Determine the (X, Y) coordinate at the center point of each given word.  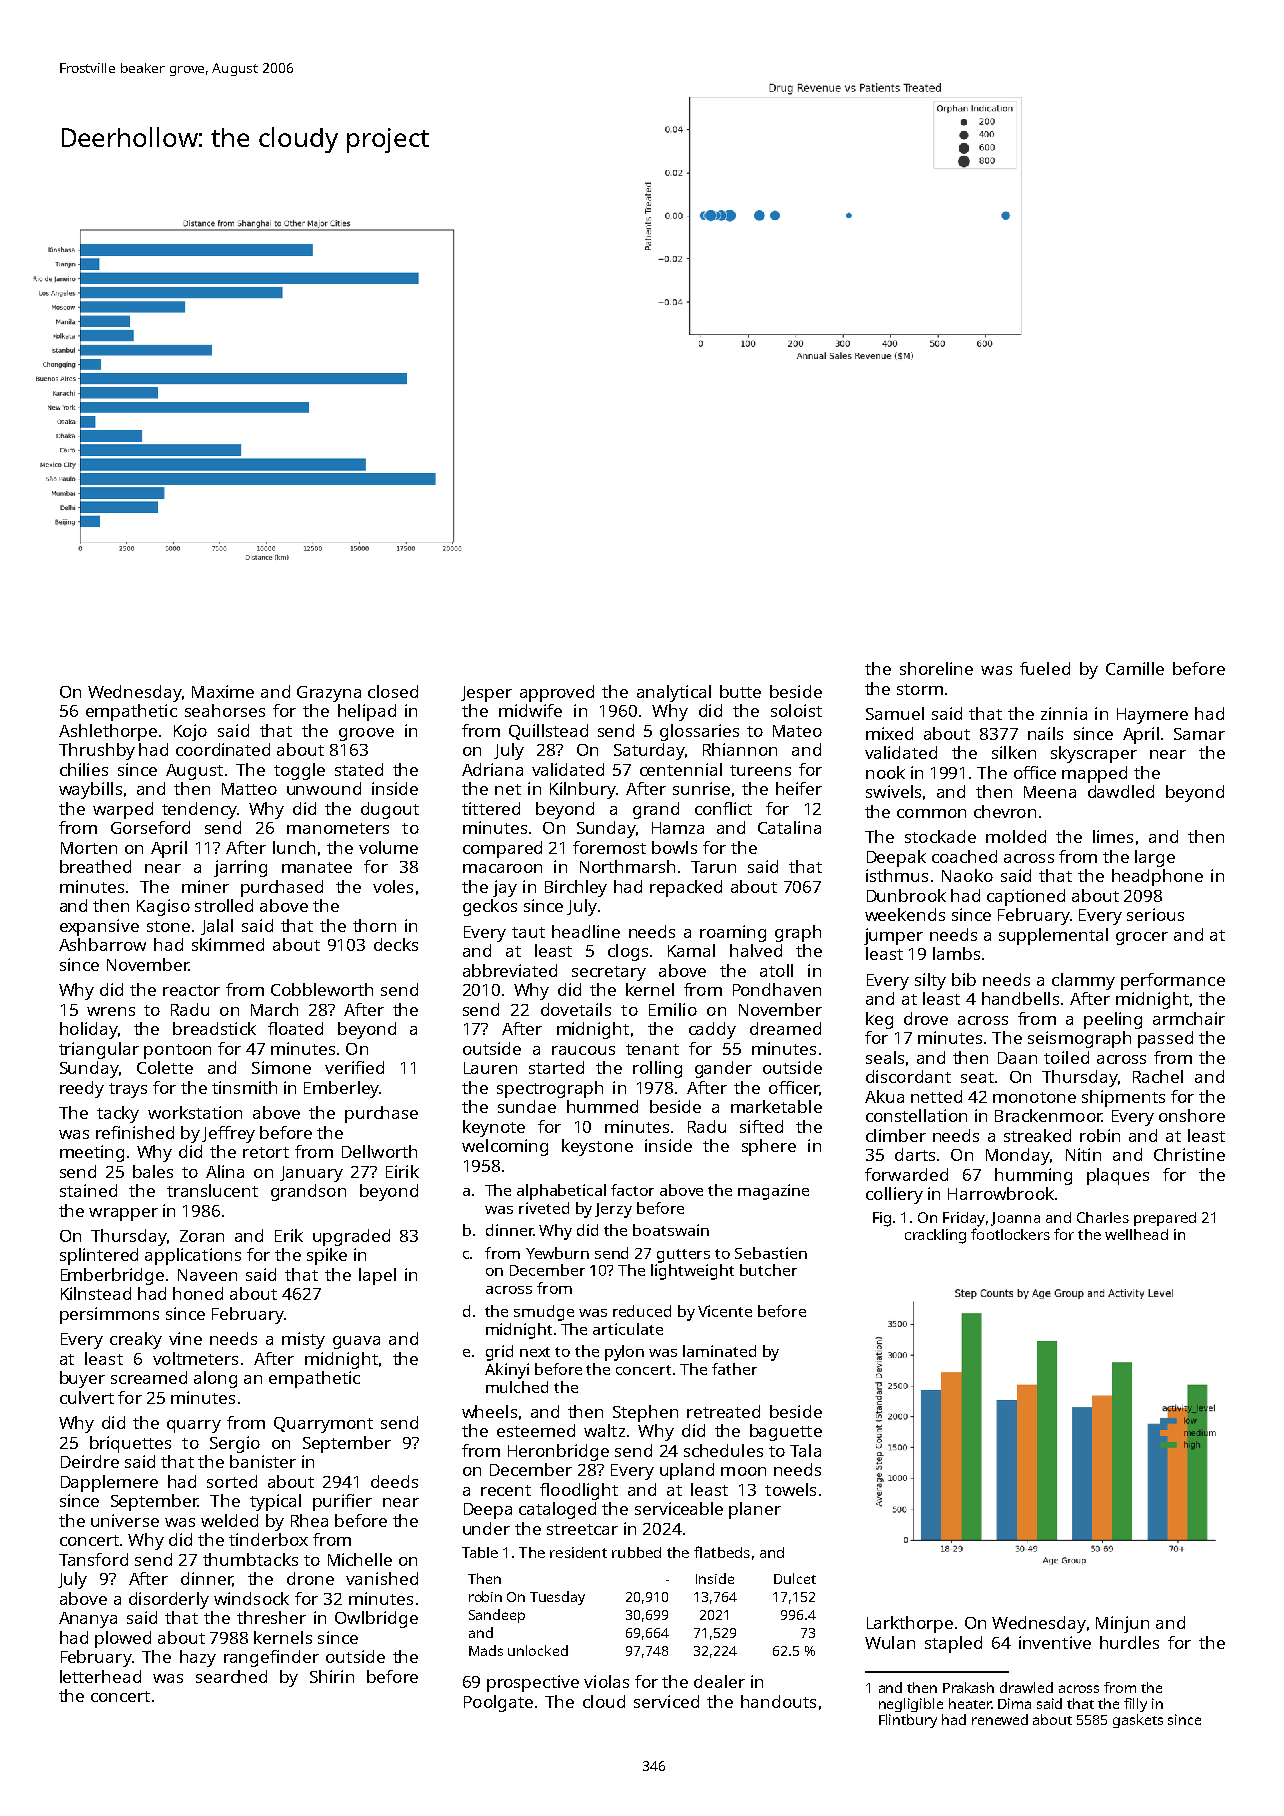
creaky (136, 1340)
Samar (1199, 734)
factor (632, 1190)
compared (502, 849)
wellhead (1136, 1234)
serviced (666, 1701)
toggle (299, 771)
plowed (123, 1639)
